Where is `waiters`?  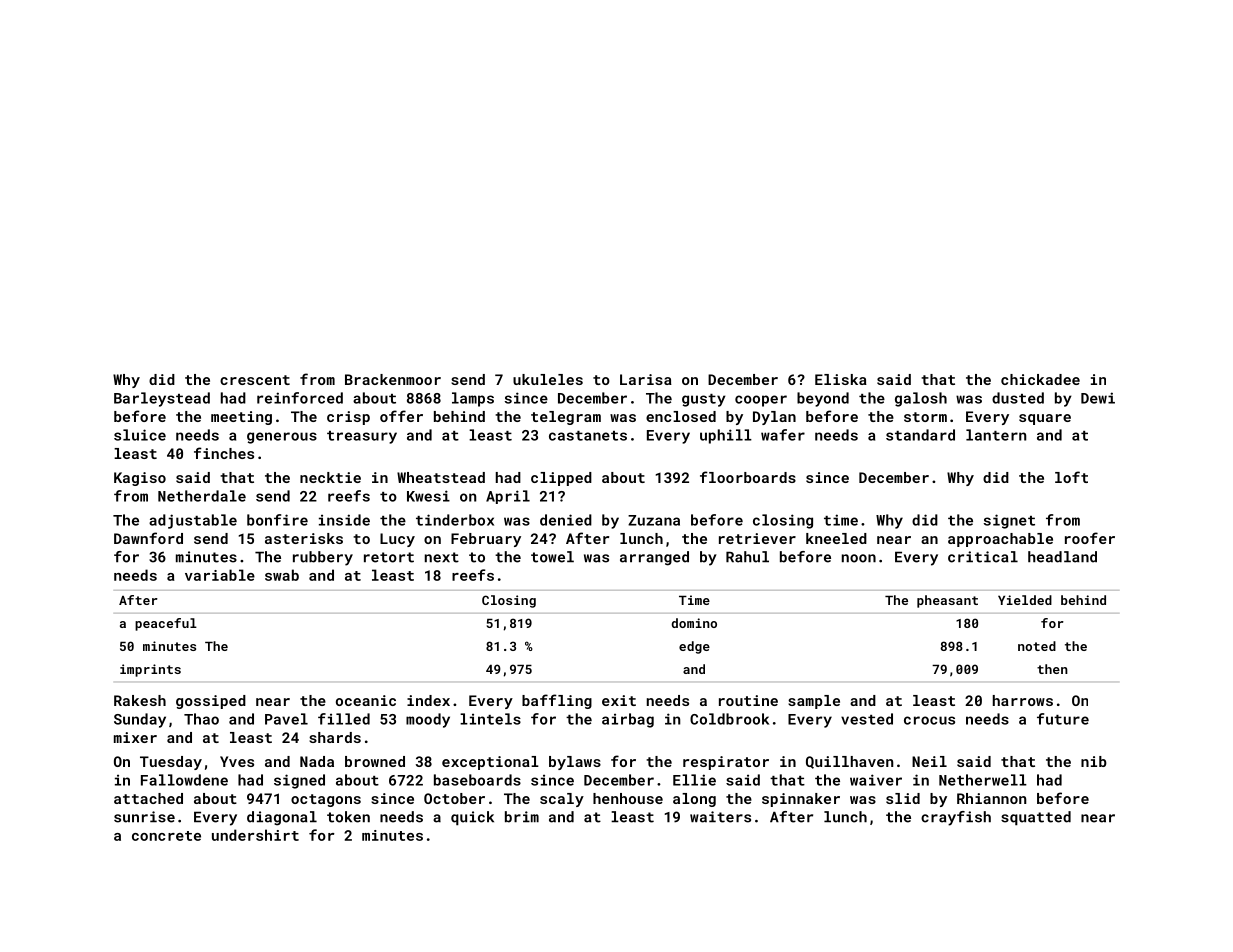
waiters is located at coordinates (720, 817).
